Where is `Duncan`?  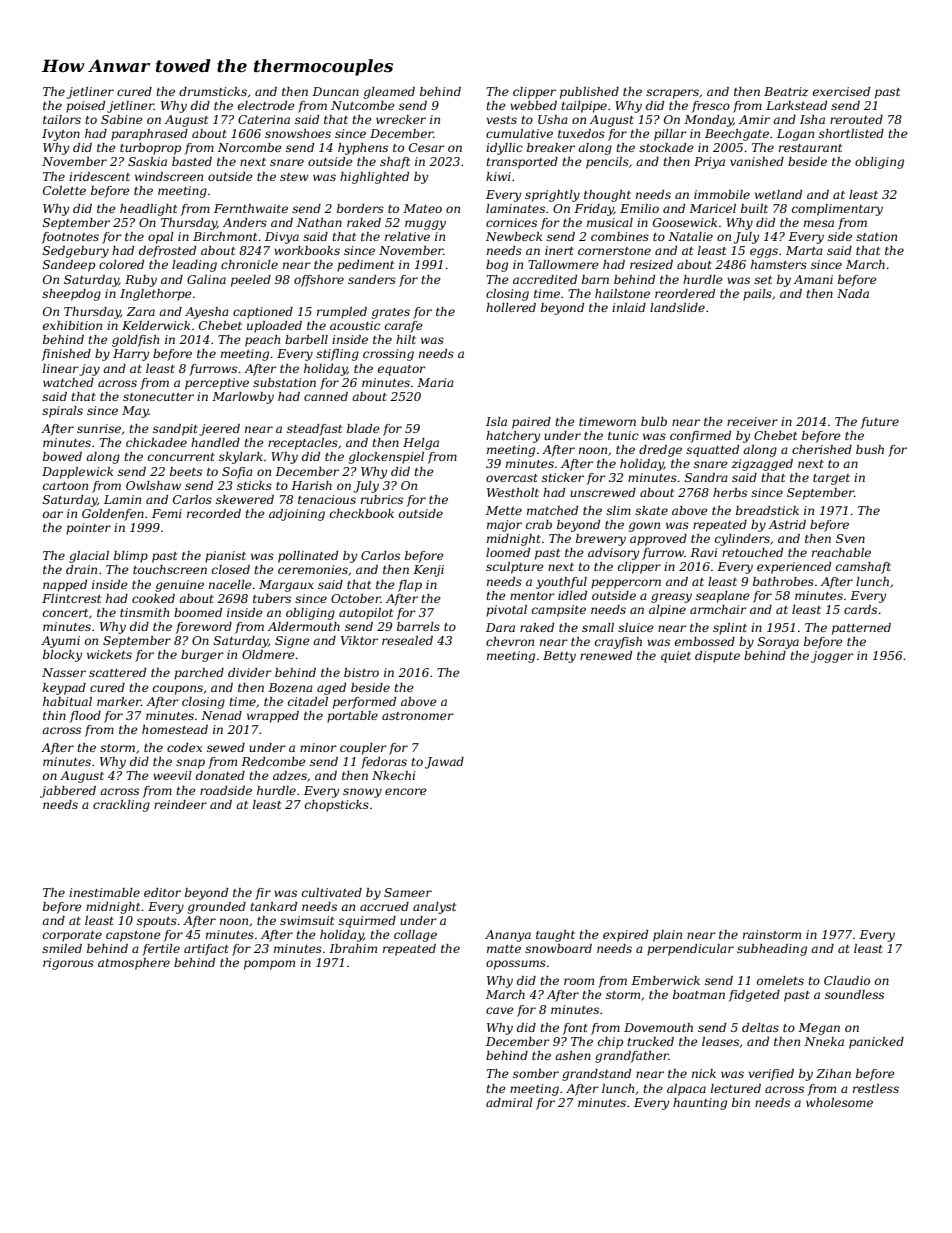
Duncan is located at coordinates (335, 91).
